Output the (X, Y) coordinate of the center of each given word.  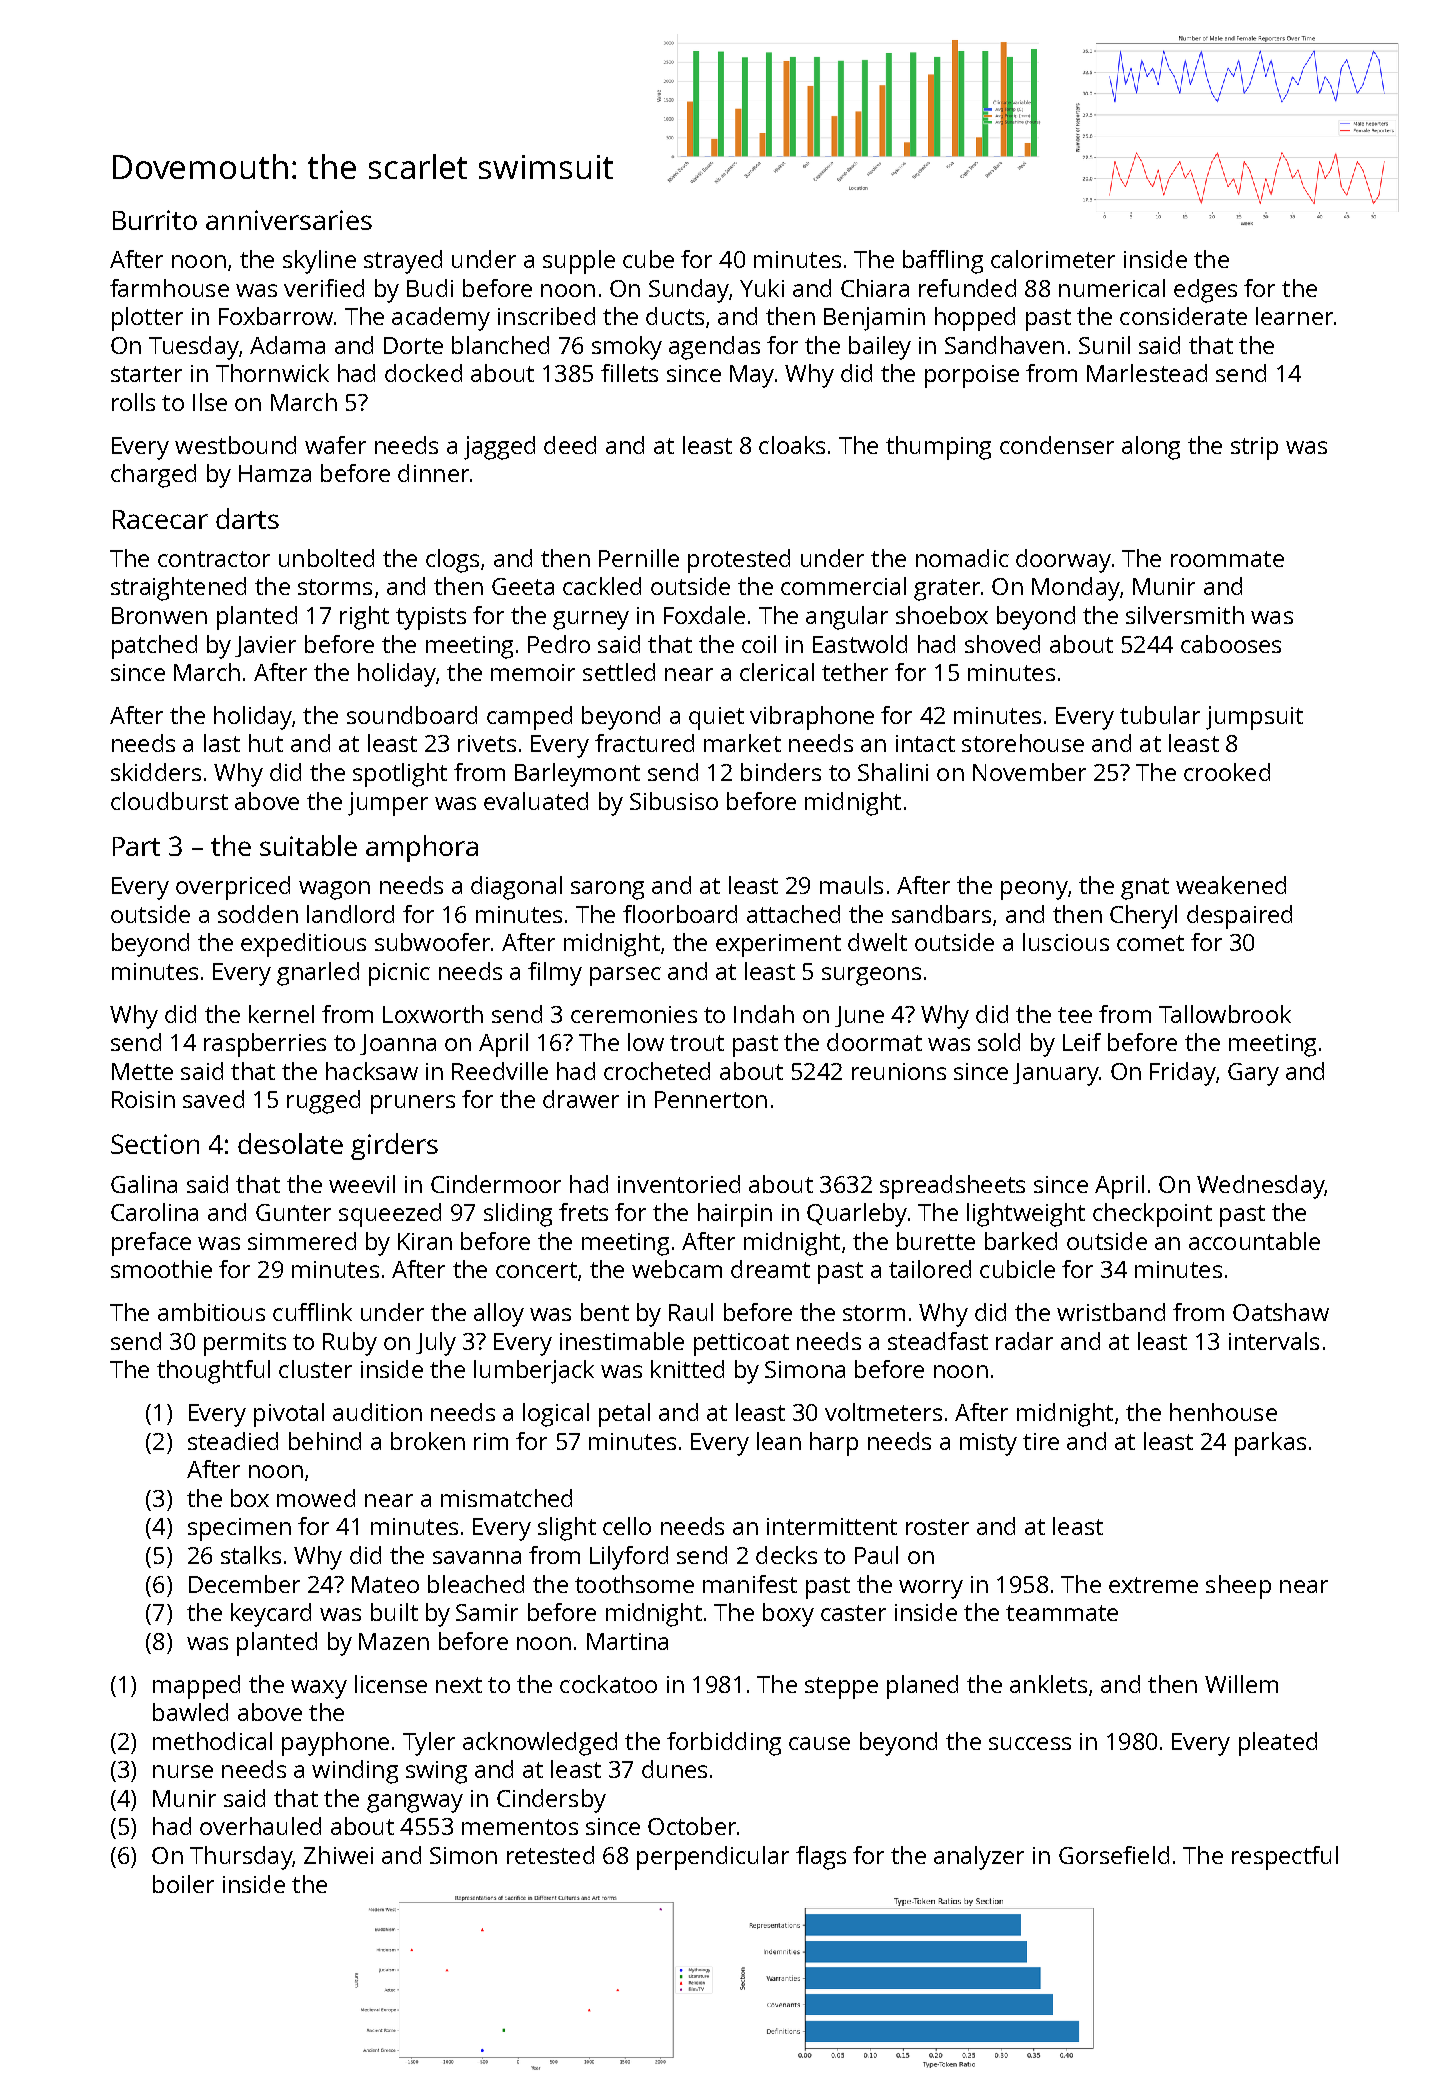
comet (1150, 943)
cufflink (312, 1312)
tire (1041, 1441)
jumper (388, 804)
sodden (258, 914)
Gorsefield (1114, 1855)
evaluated (536, 801)
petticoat (741, 1344)
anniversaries (289, 220)
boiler (183, 1884)
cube (648, 259)
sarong (607, 890)
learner (1294, 316)
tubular (1160, 715)
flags (821, 1858)
